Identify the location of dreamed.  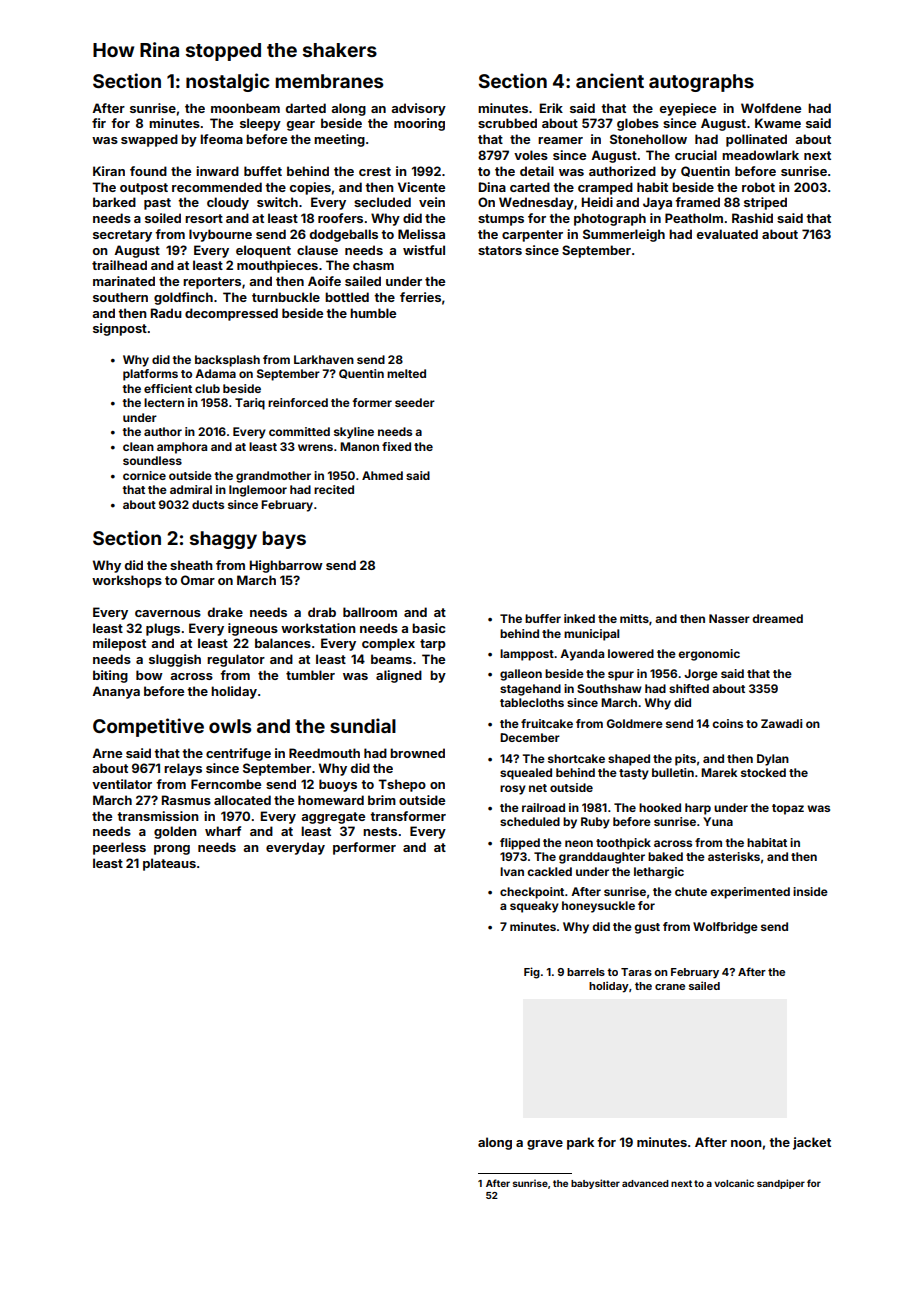
(777, 618).
